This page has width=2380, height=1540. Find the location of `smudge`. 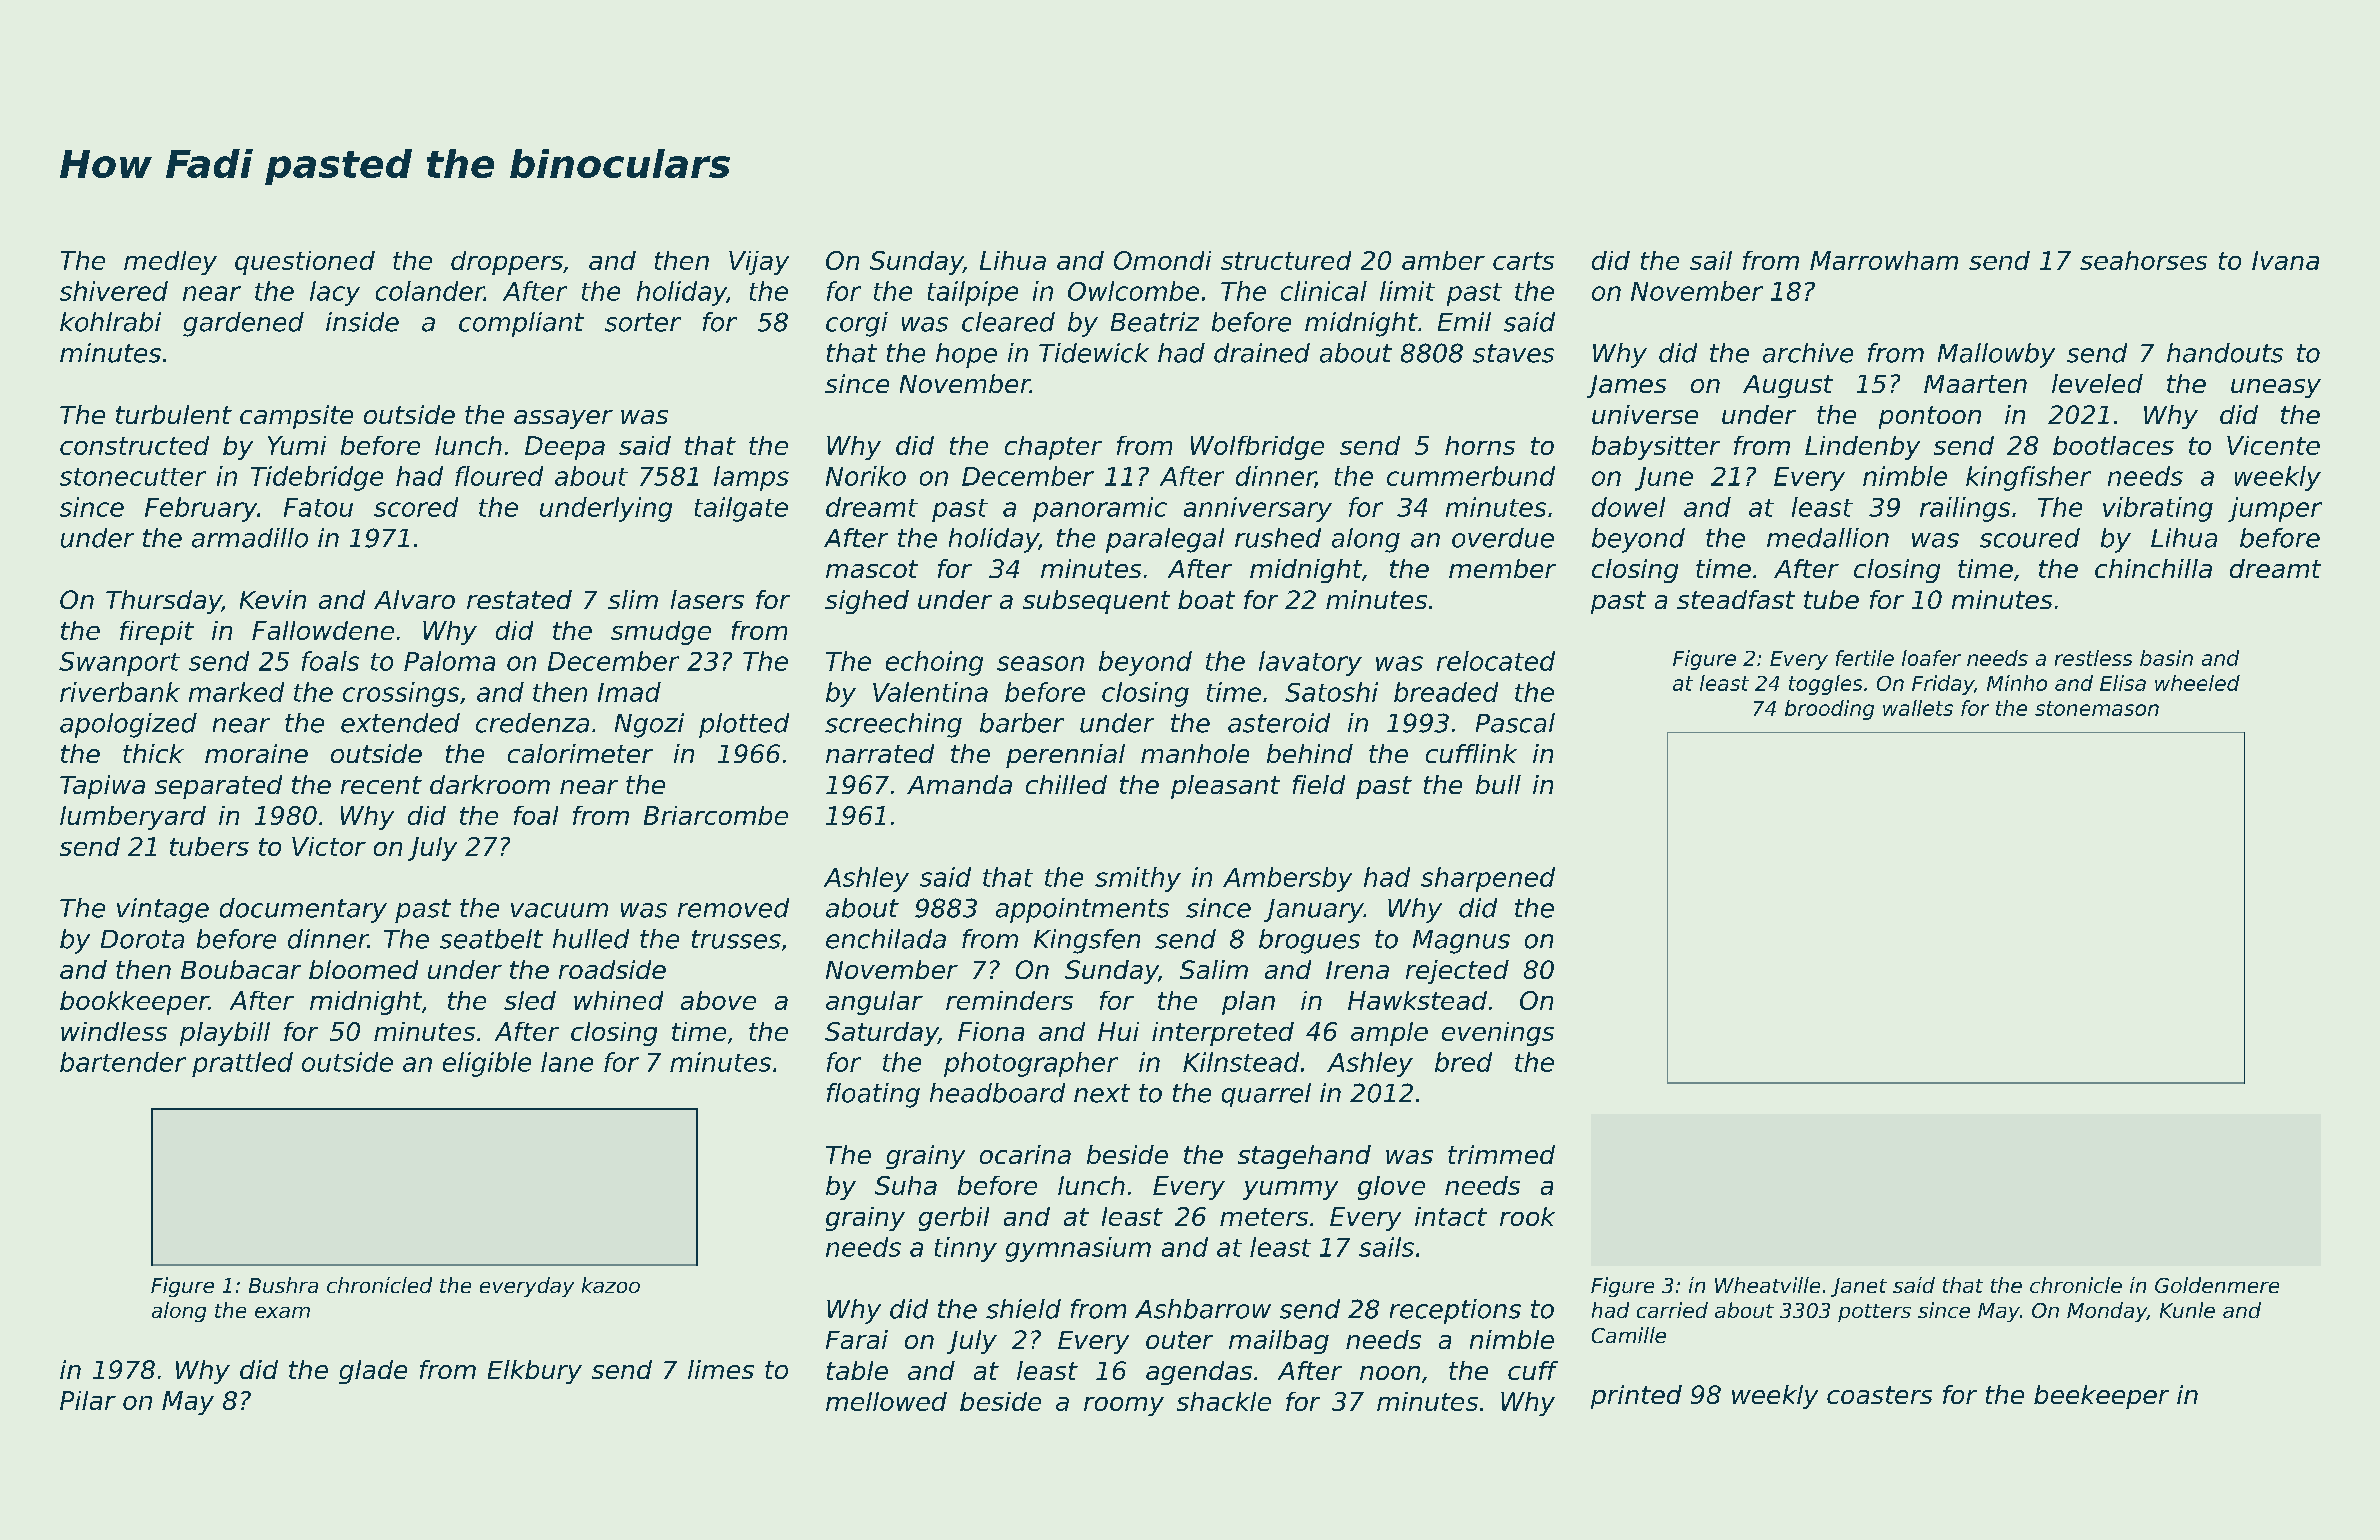

smudge is located at coordinates (661, 633).
